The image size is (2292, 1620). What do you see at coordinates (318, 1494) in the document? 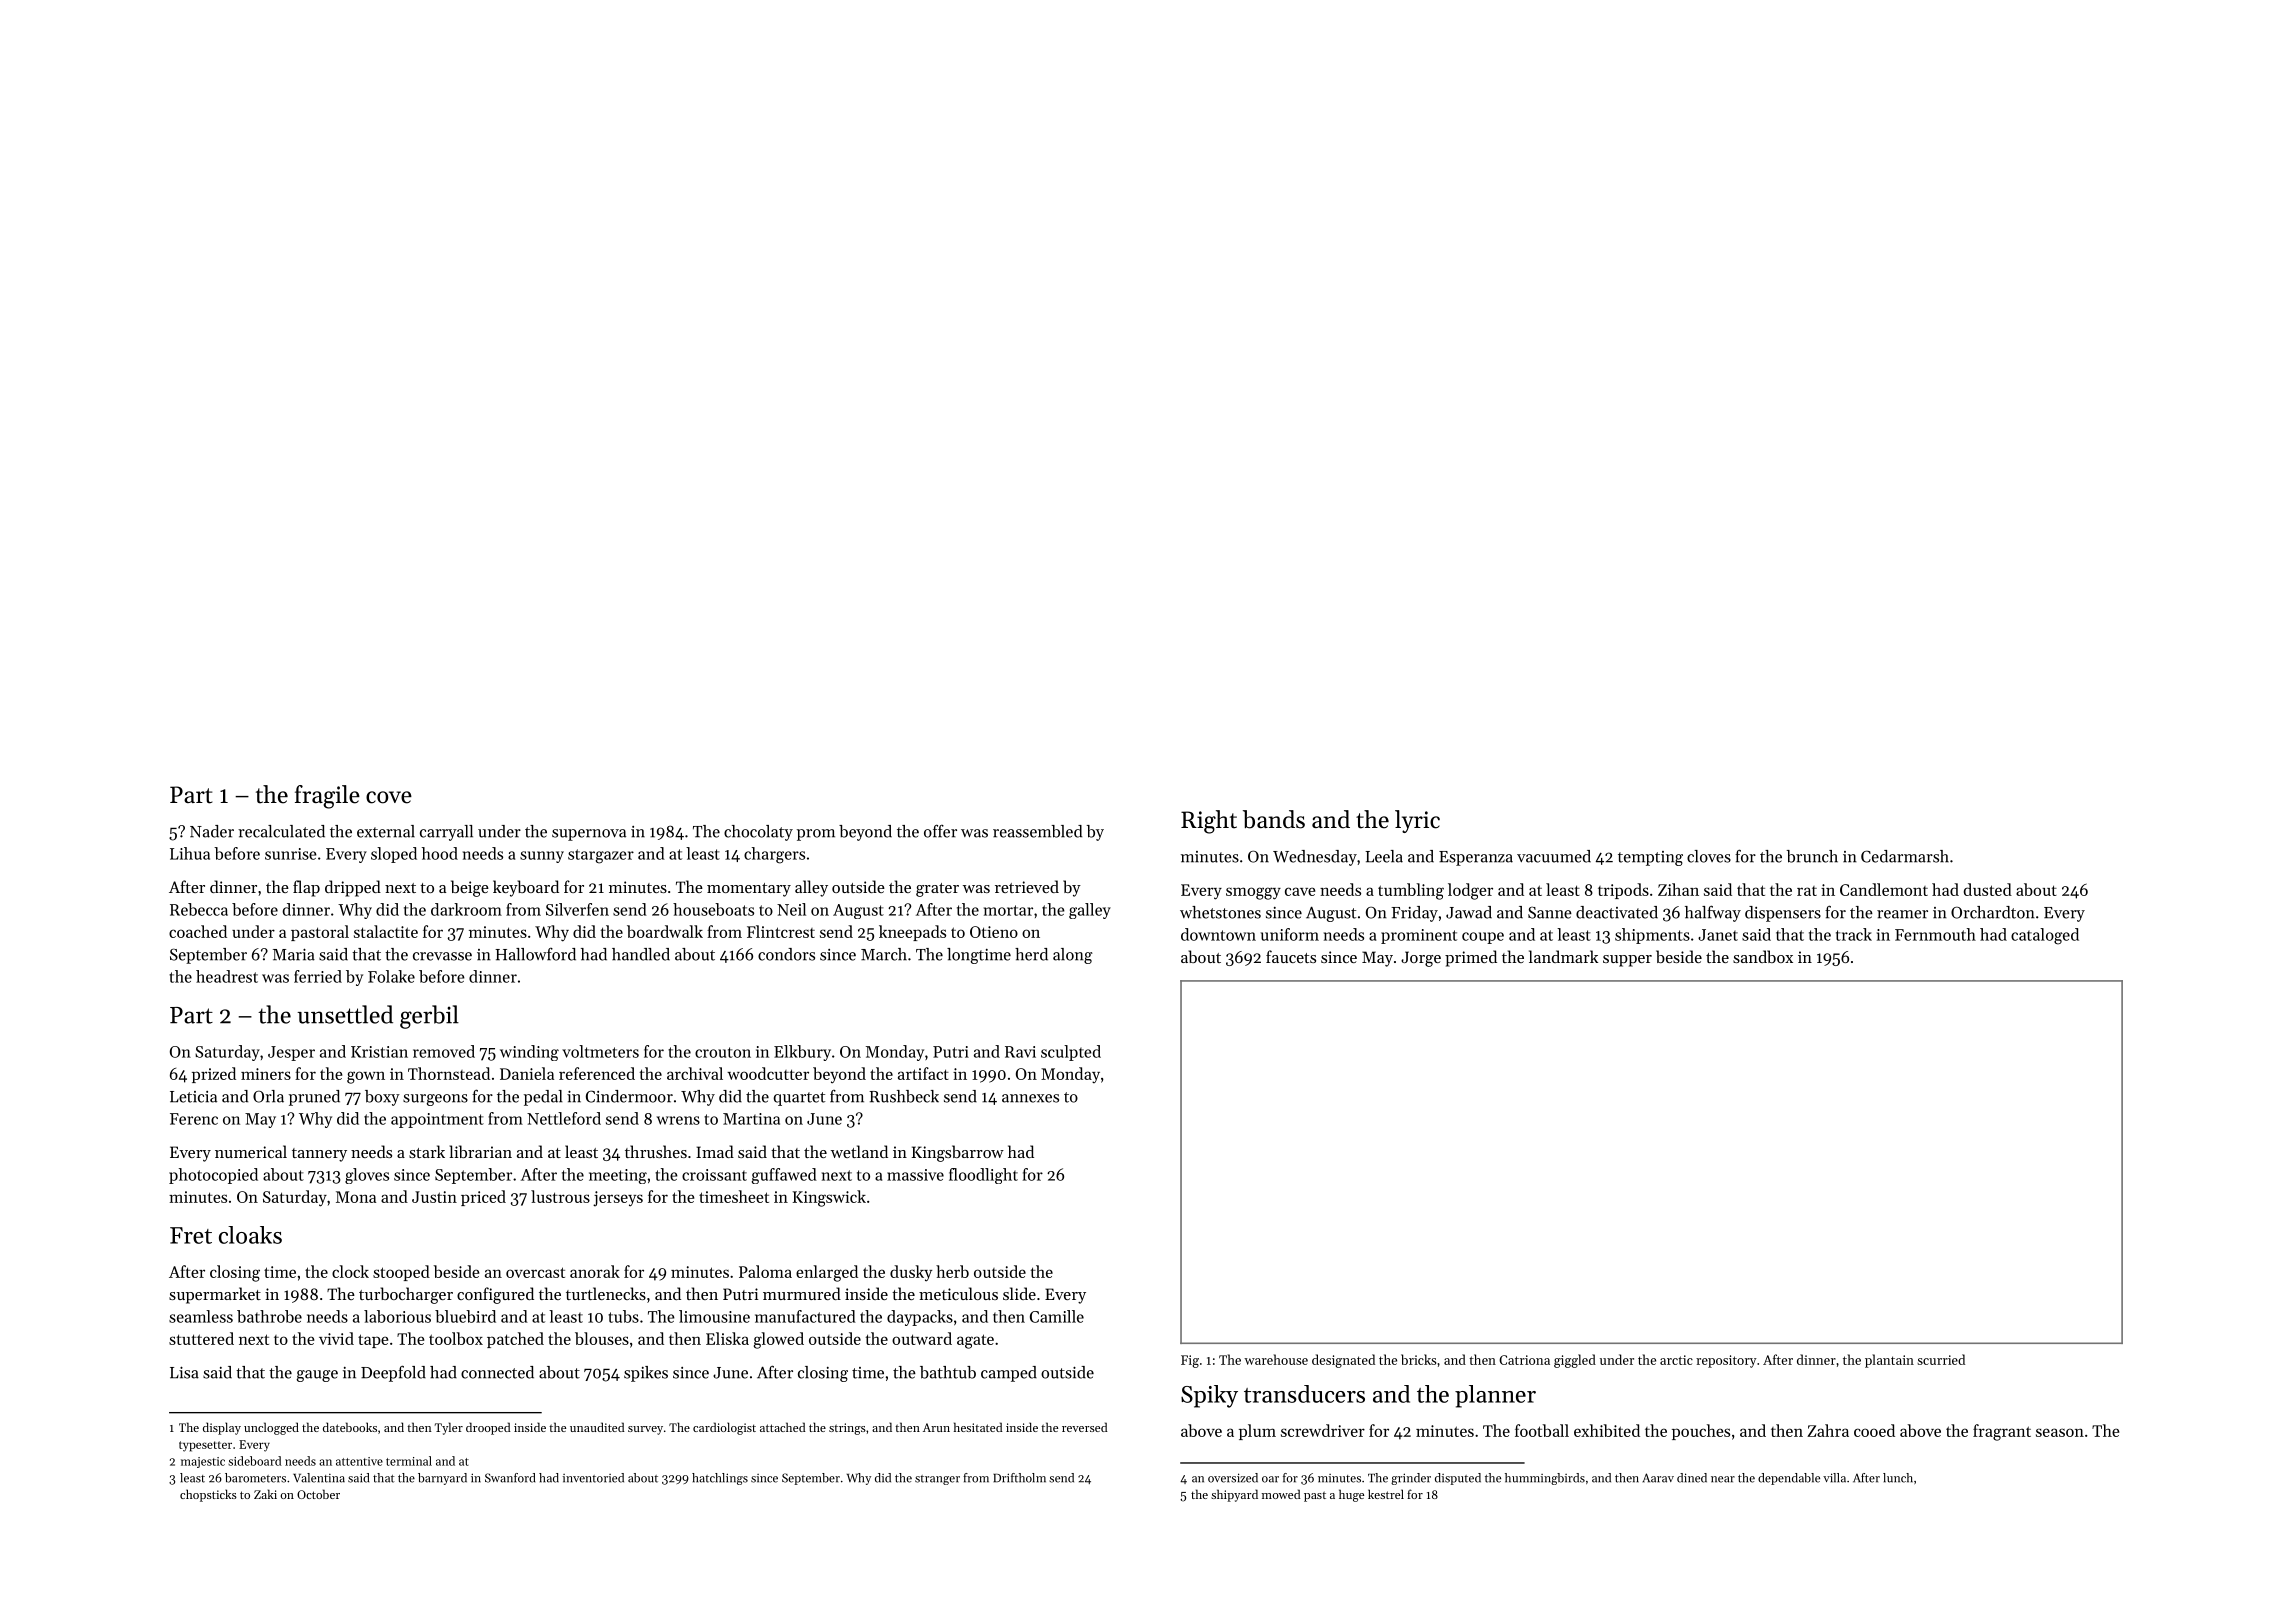
I see `October` at bounding box center [318, 1494].
